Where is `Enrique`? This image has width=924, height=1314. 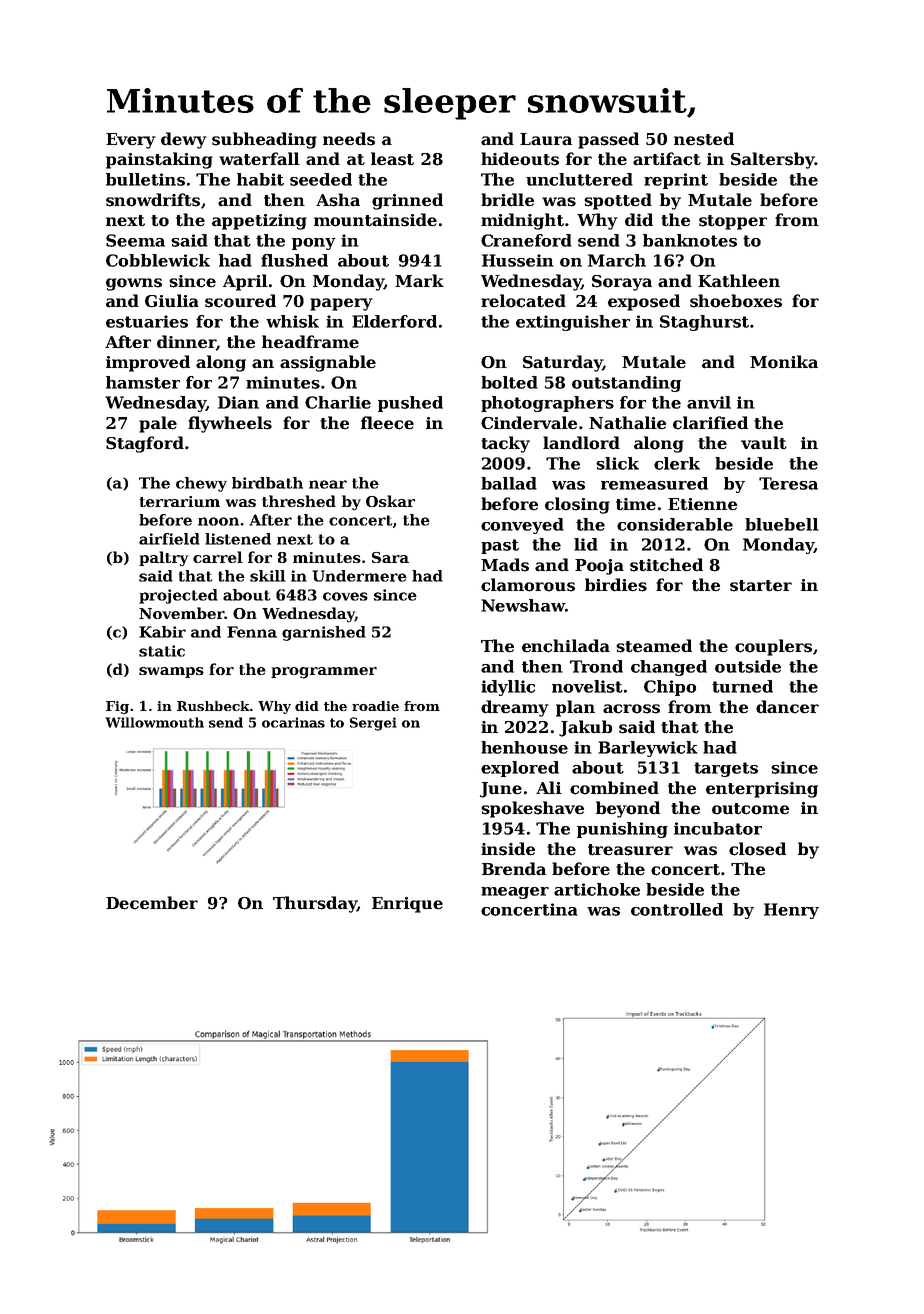
Enrique is located at coordinates (407, 905).
